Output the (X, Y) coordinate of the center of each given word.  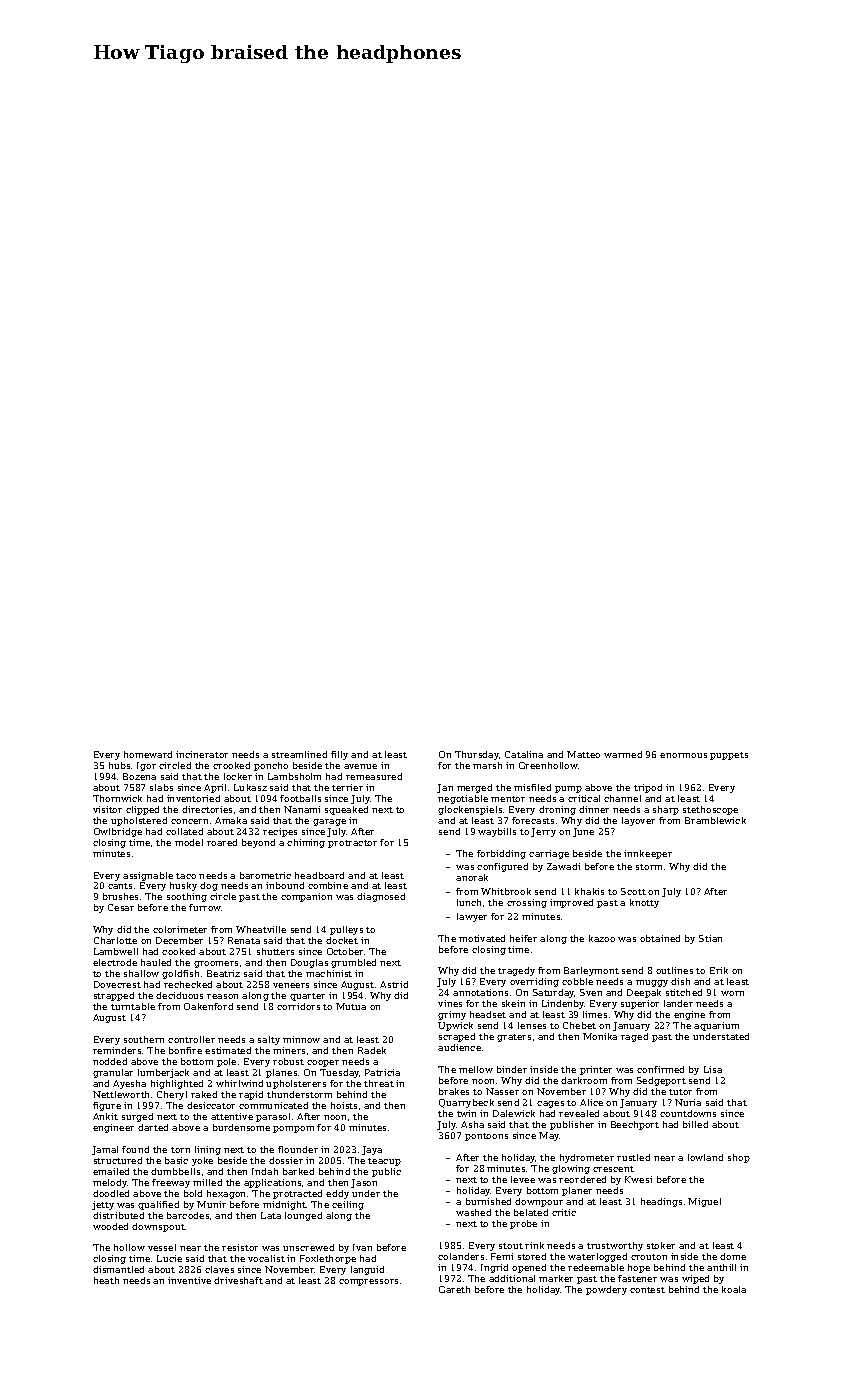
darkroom (584, 1080)
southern (144, 1039)
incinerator (202, 754)
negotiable (463, 799)
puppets (729, 756)
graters (514, 1038)
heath (106, 1280)
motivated (482, 938)
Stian (710, 938)
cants (120, 886)
